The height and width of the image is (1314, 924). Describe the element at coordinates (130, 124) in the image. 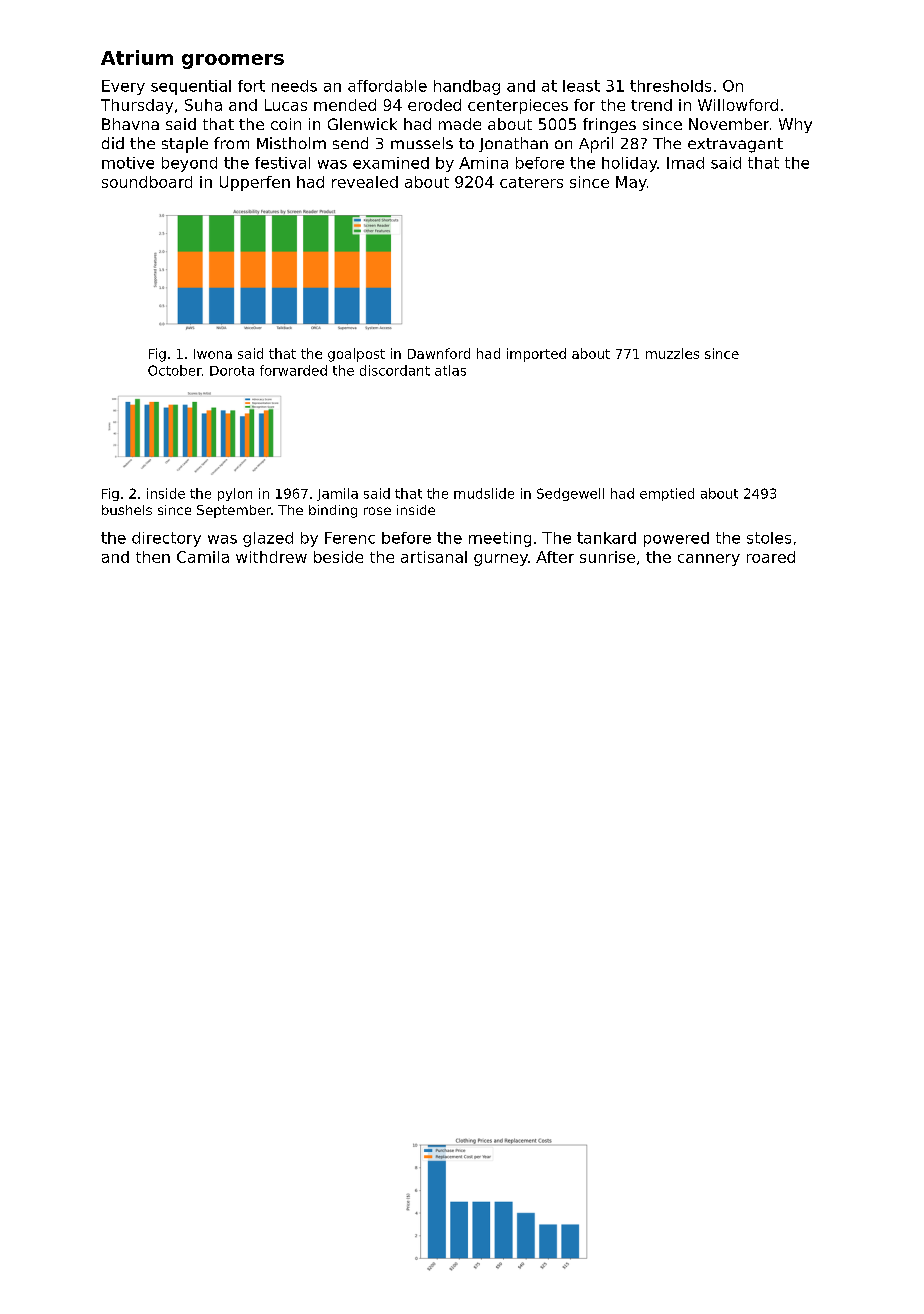

I see `Bhavna` at that location.
